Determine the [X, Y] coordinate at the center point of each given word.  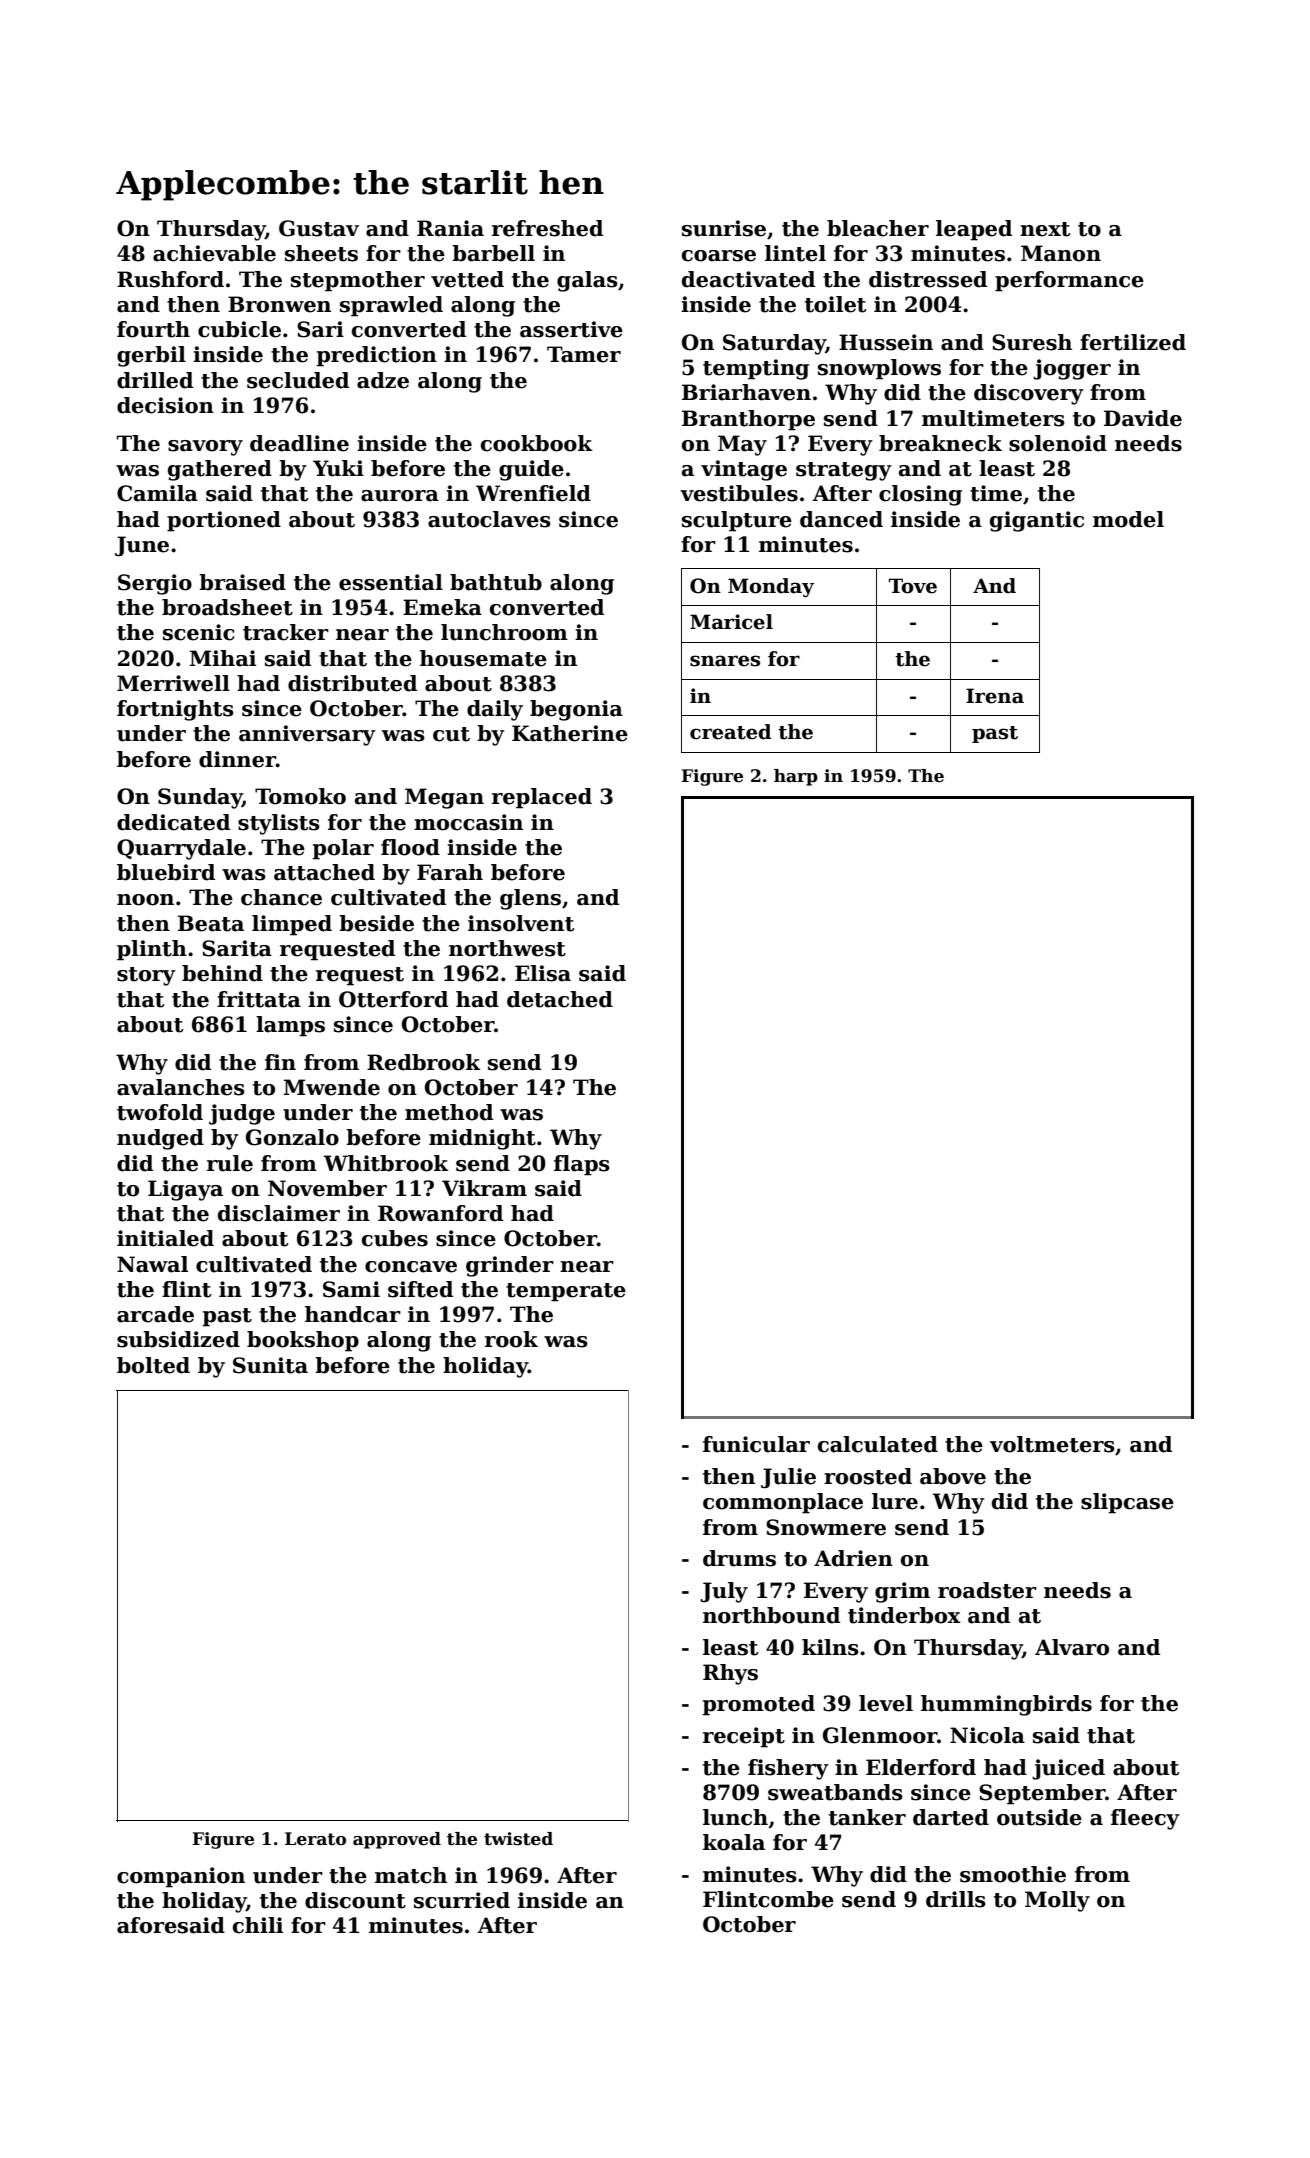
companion [181, 1877]
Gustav [319, 228]
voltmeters [1052, 1444]
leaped [974, 230]
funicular [756, 1444]
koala [734, 1842]
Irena [995, 696]
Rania [450, 228]
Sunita [270, 1365]
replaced [542, 798]
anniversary [307, 735]
